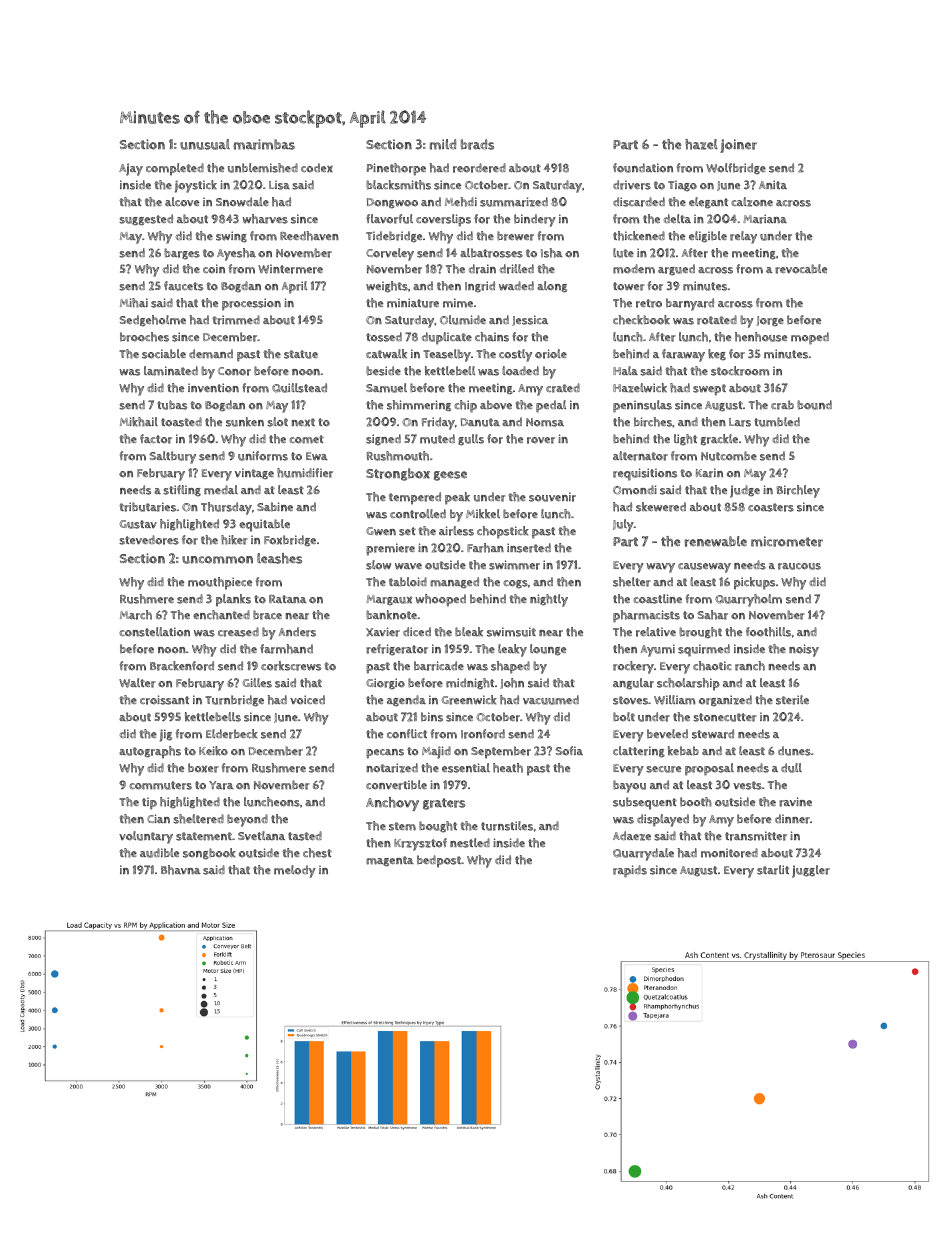 Image resolution: width=952 pixels, height=1233 pixels. What do you see at coordinates (765, 219) in the image?
I see `Mariana` at bounding box center [765, 219].
